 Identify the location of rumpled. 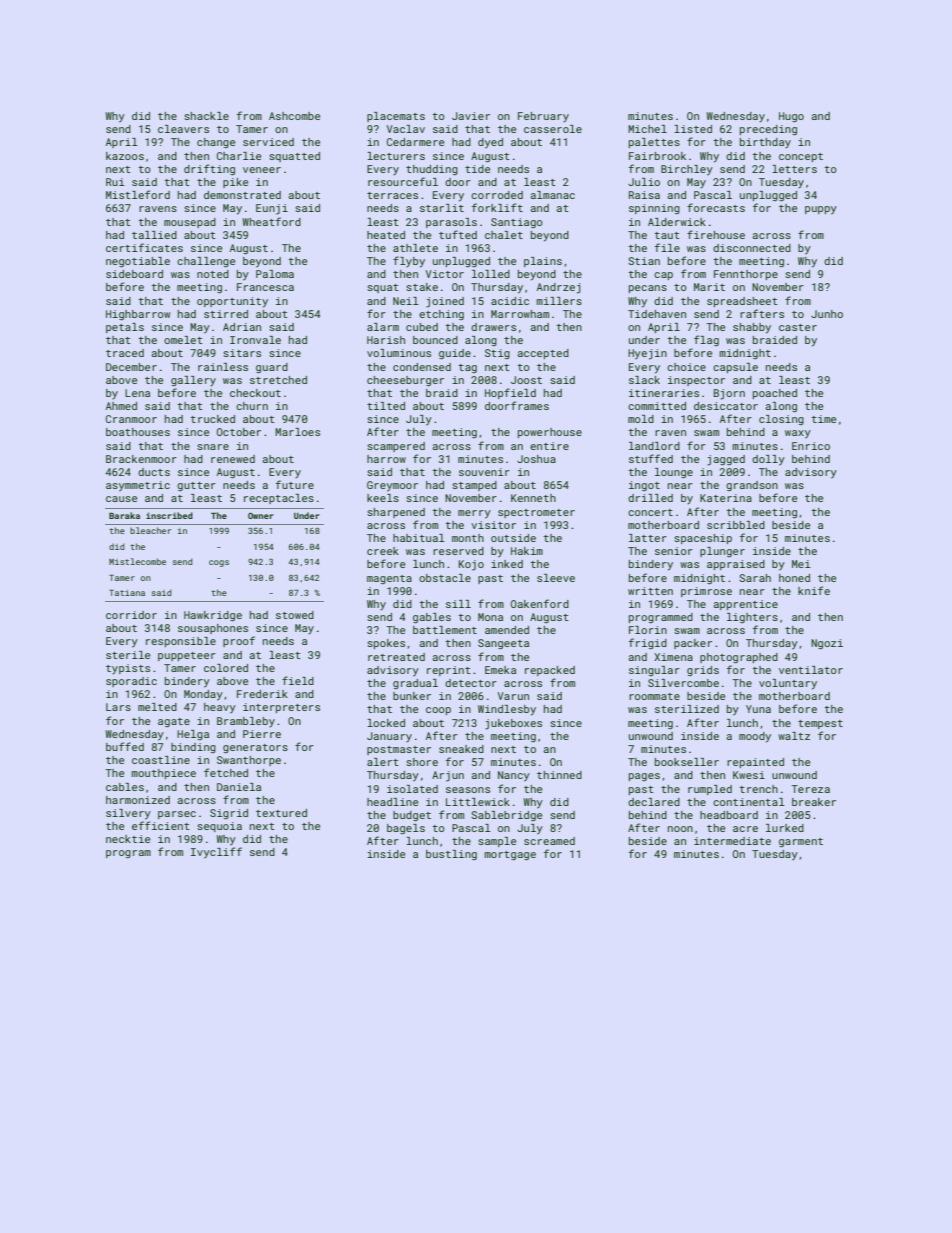
(710, 790).
